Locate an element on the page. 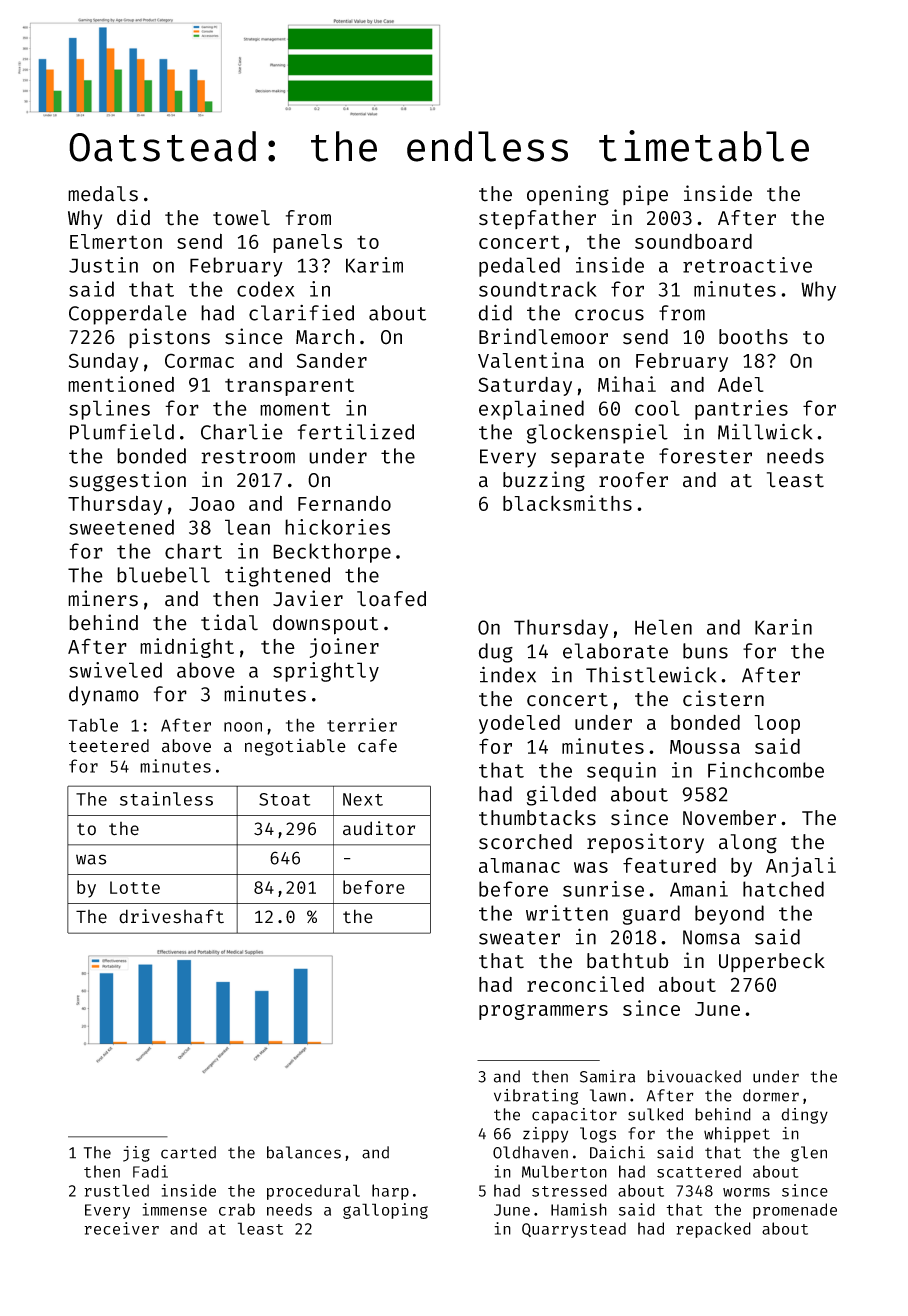 The image size is (908, 1316). crocus is located at coordinates (609, 315).
